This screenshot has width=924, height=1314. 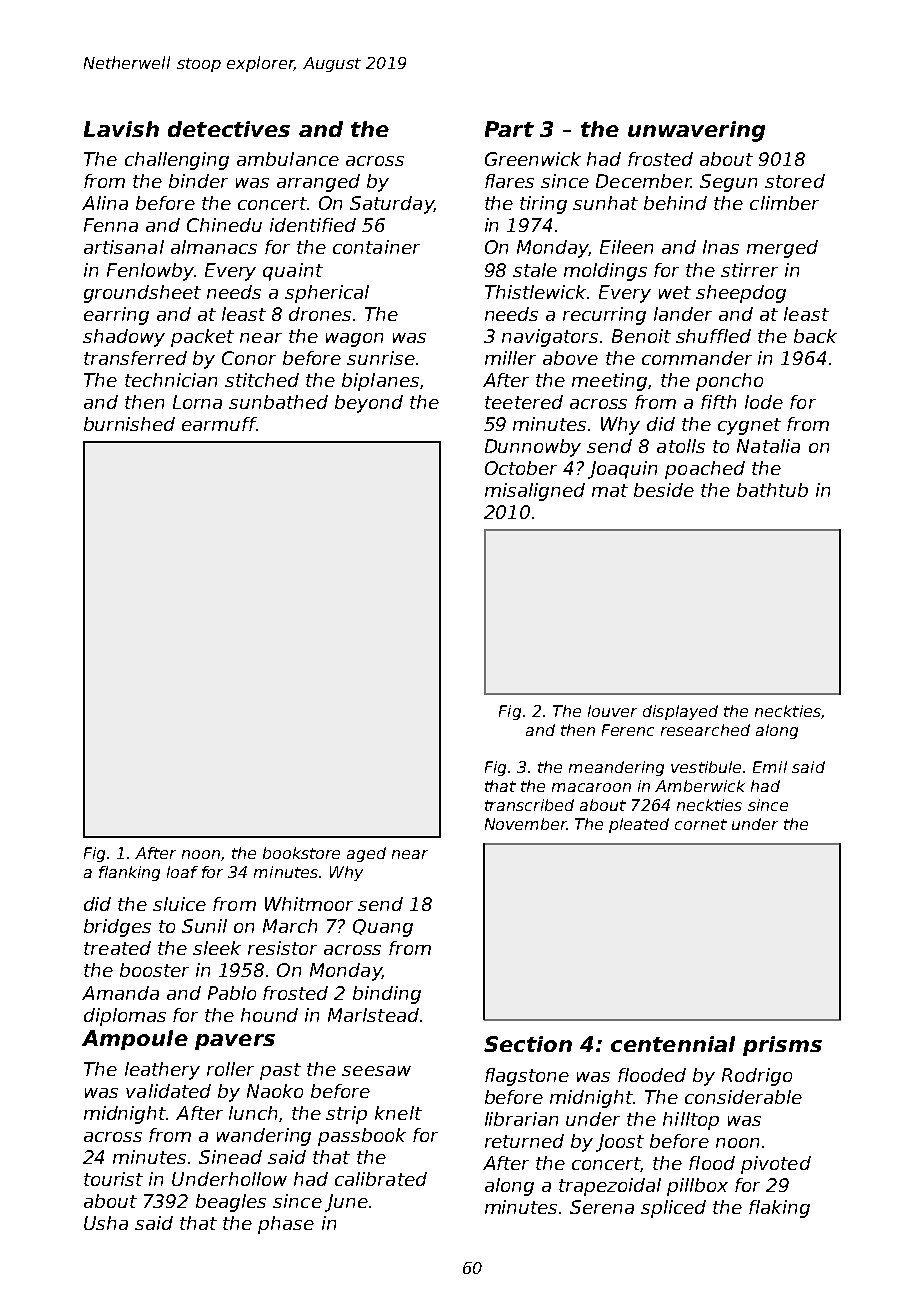 I want to click on burnished, so click(x=129, y=424).
